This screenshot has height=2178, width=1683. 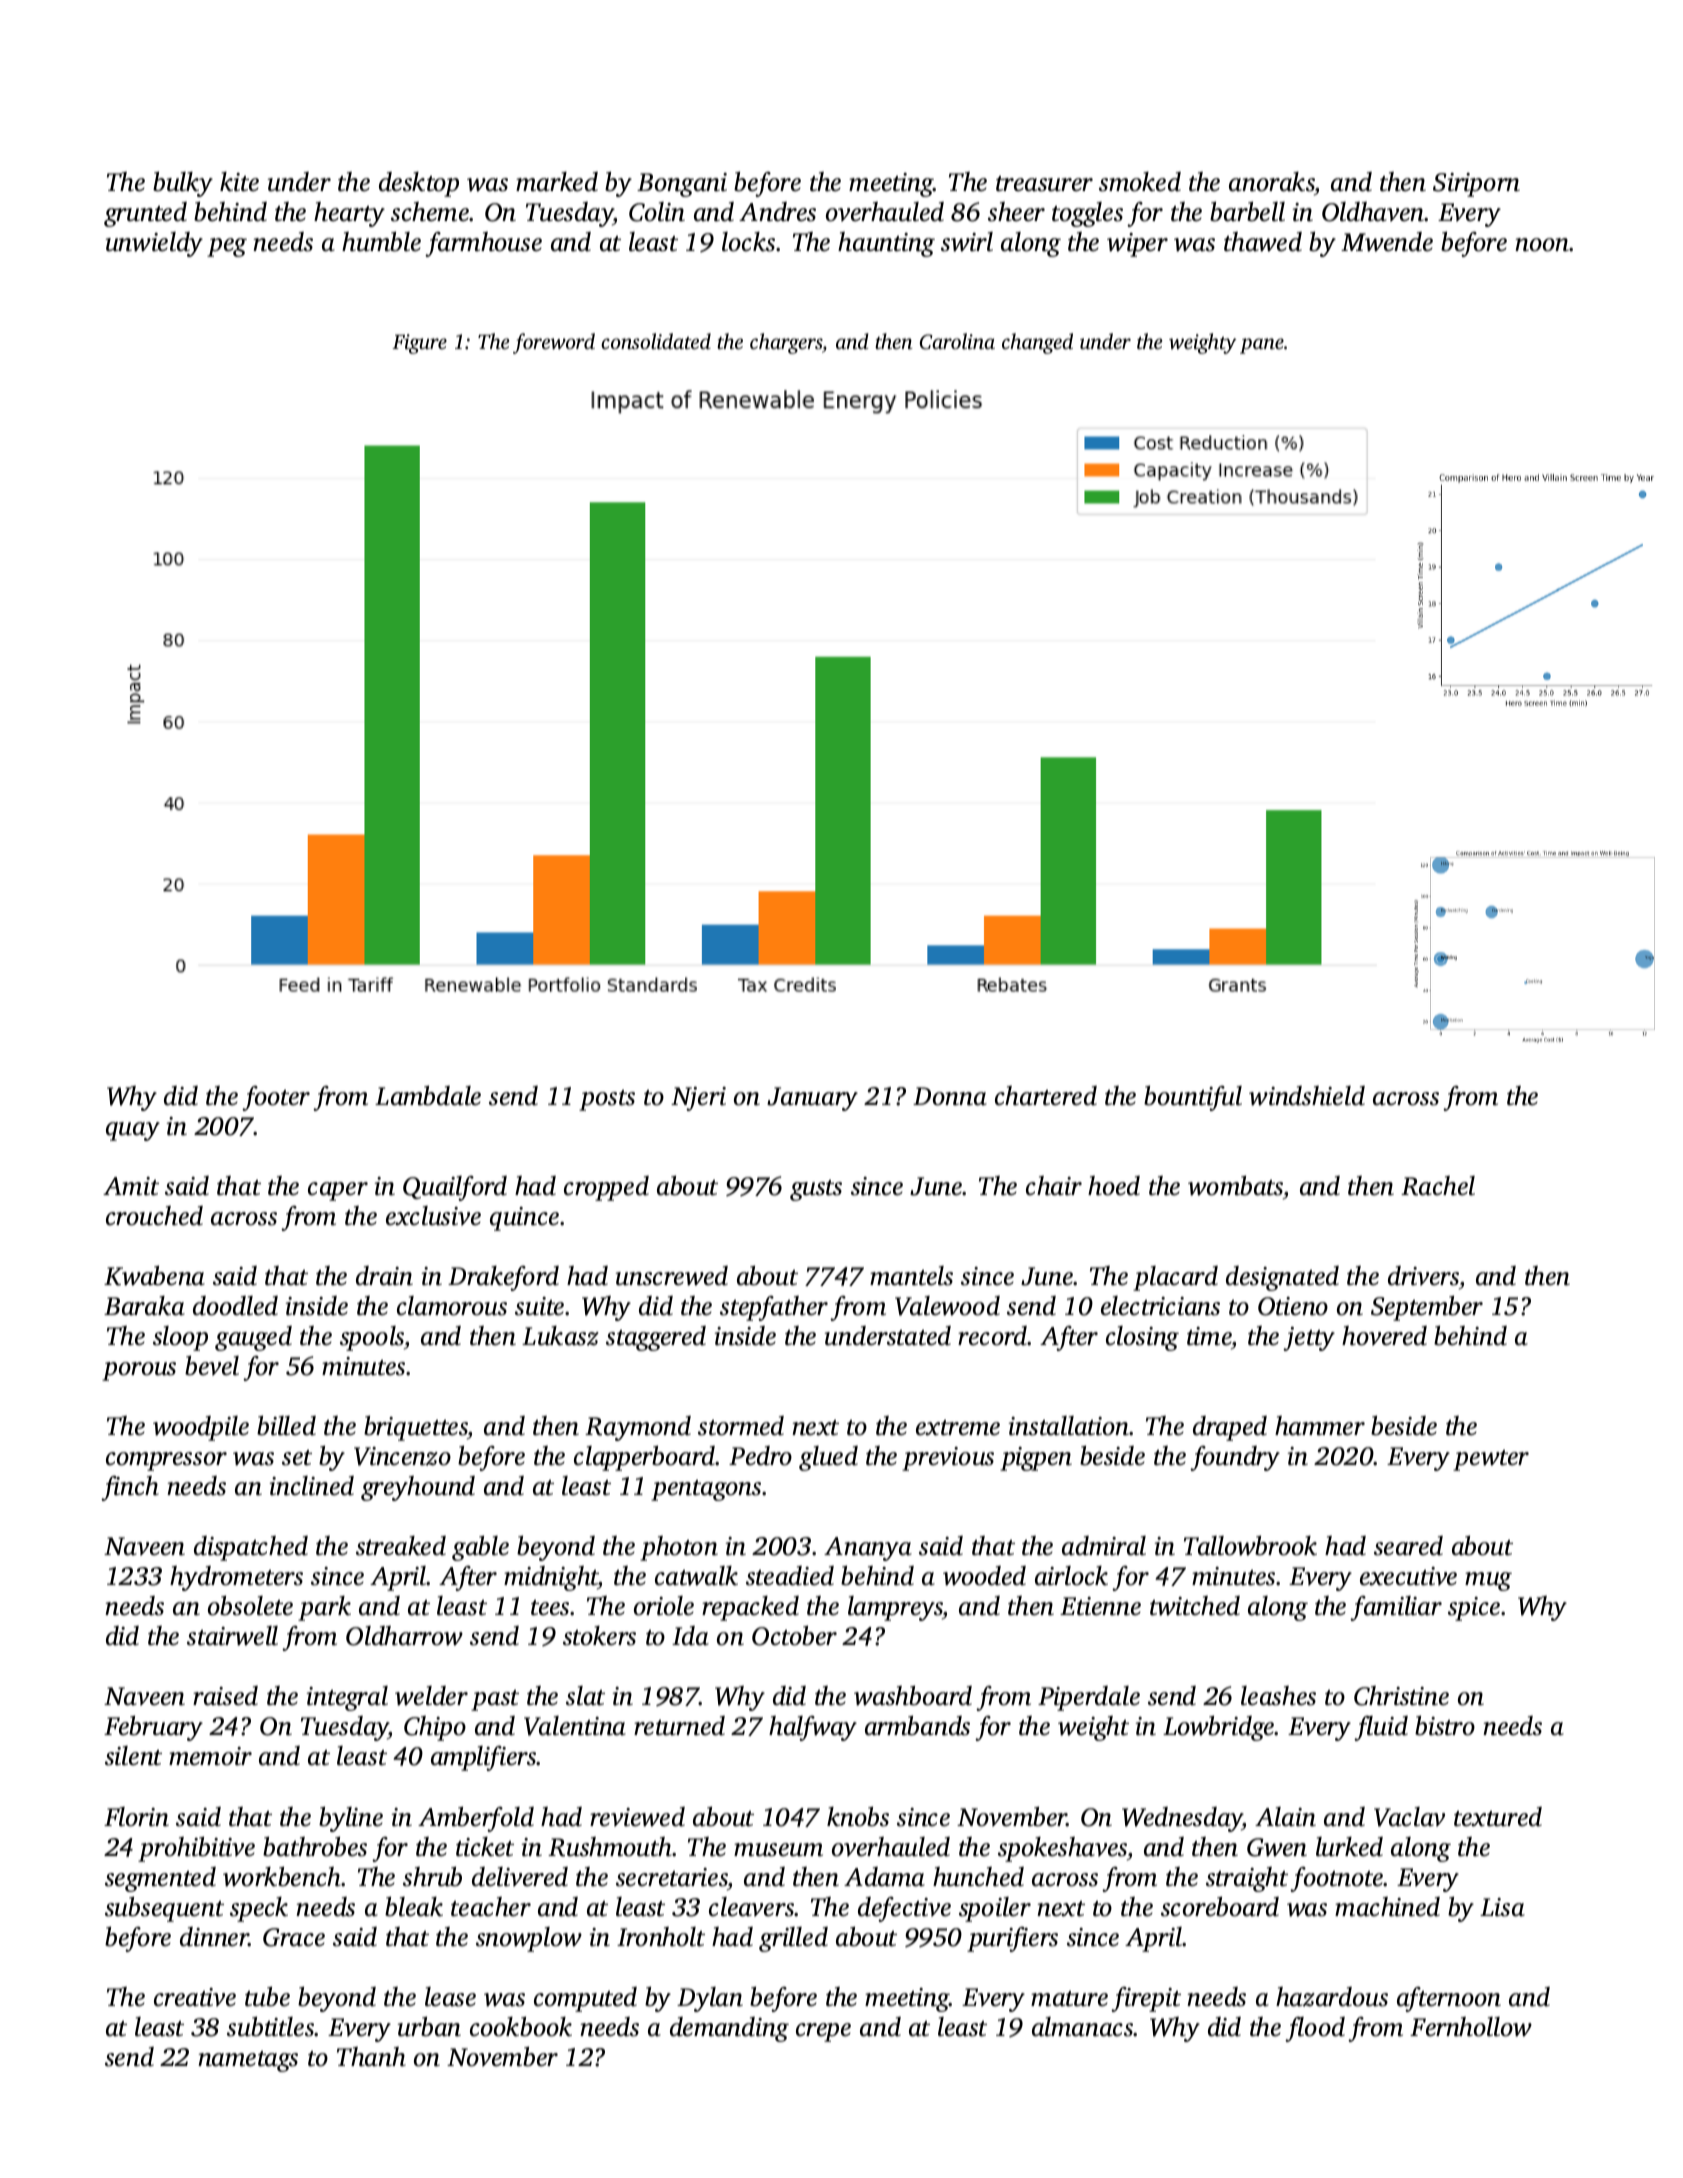 What do you see at coordinates (656, 341) in the screenshot?
I see `consolidated` at bounding box center [656, 341].
